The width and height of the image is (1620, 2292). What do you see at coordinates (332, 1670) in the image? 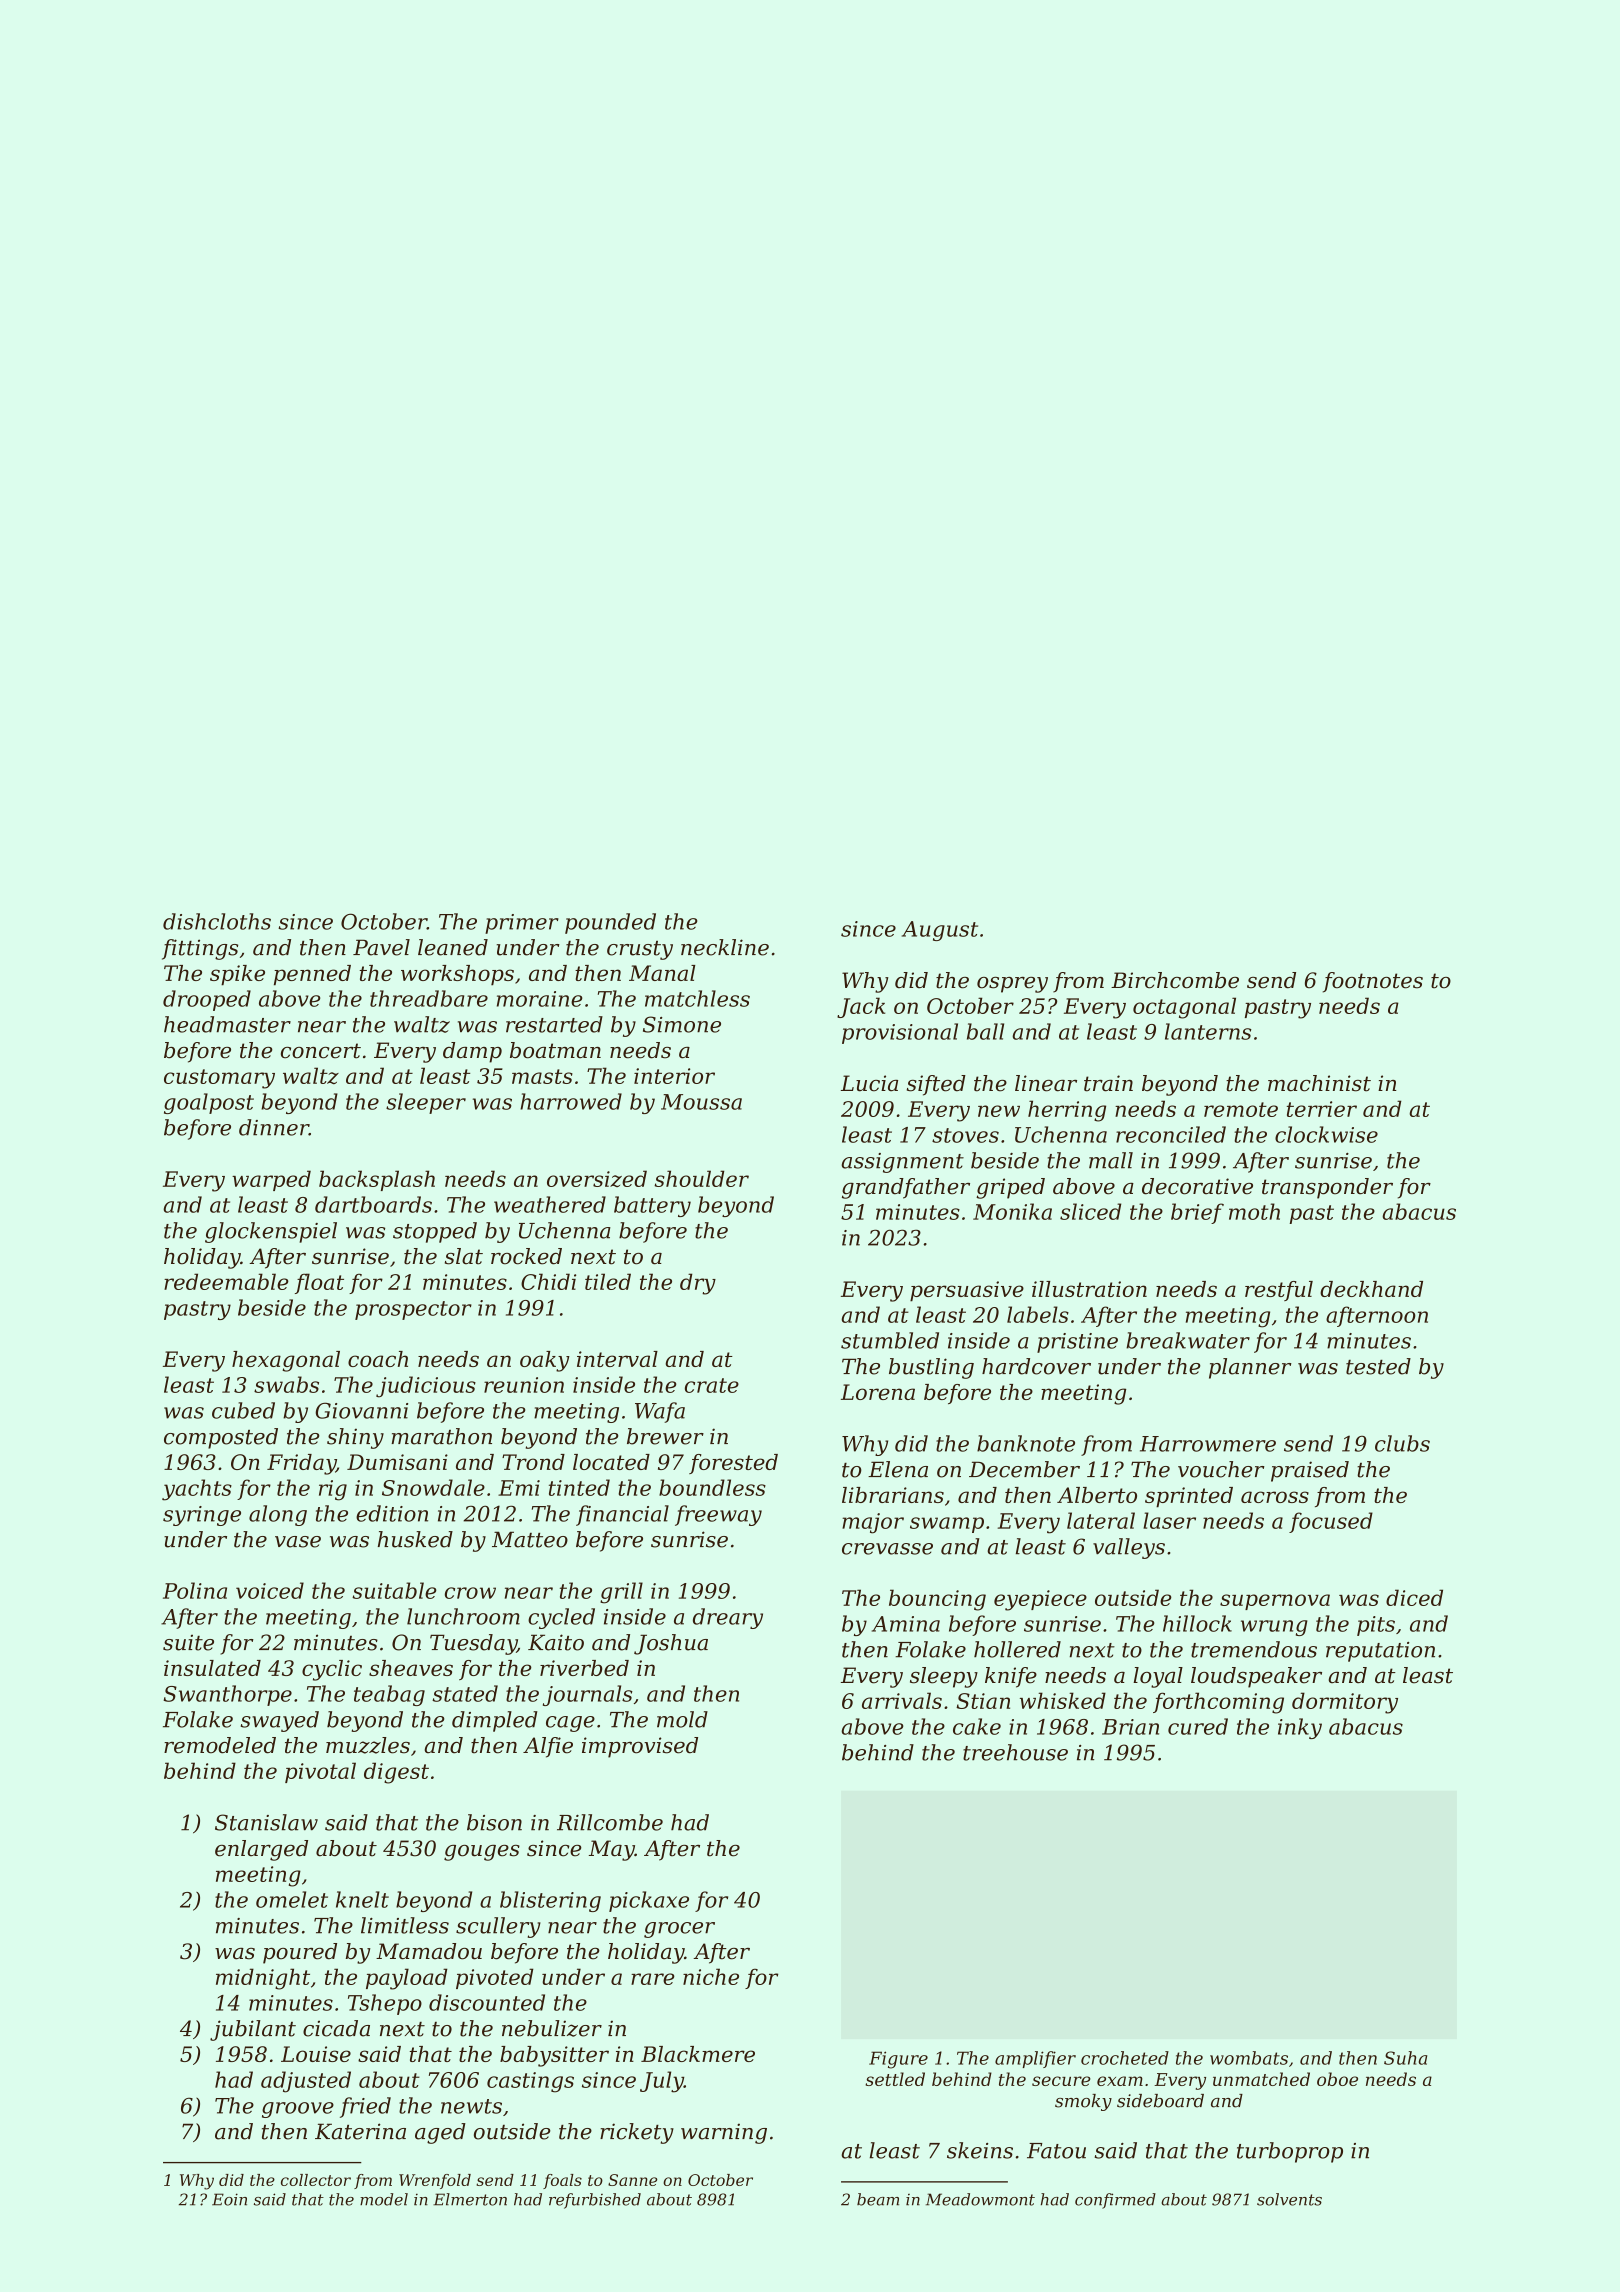
I see `cyclic` at bounding box center [332, 1670].
